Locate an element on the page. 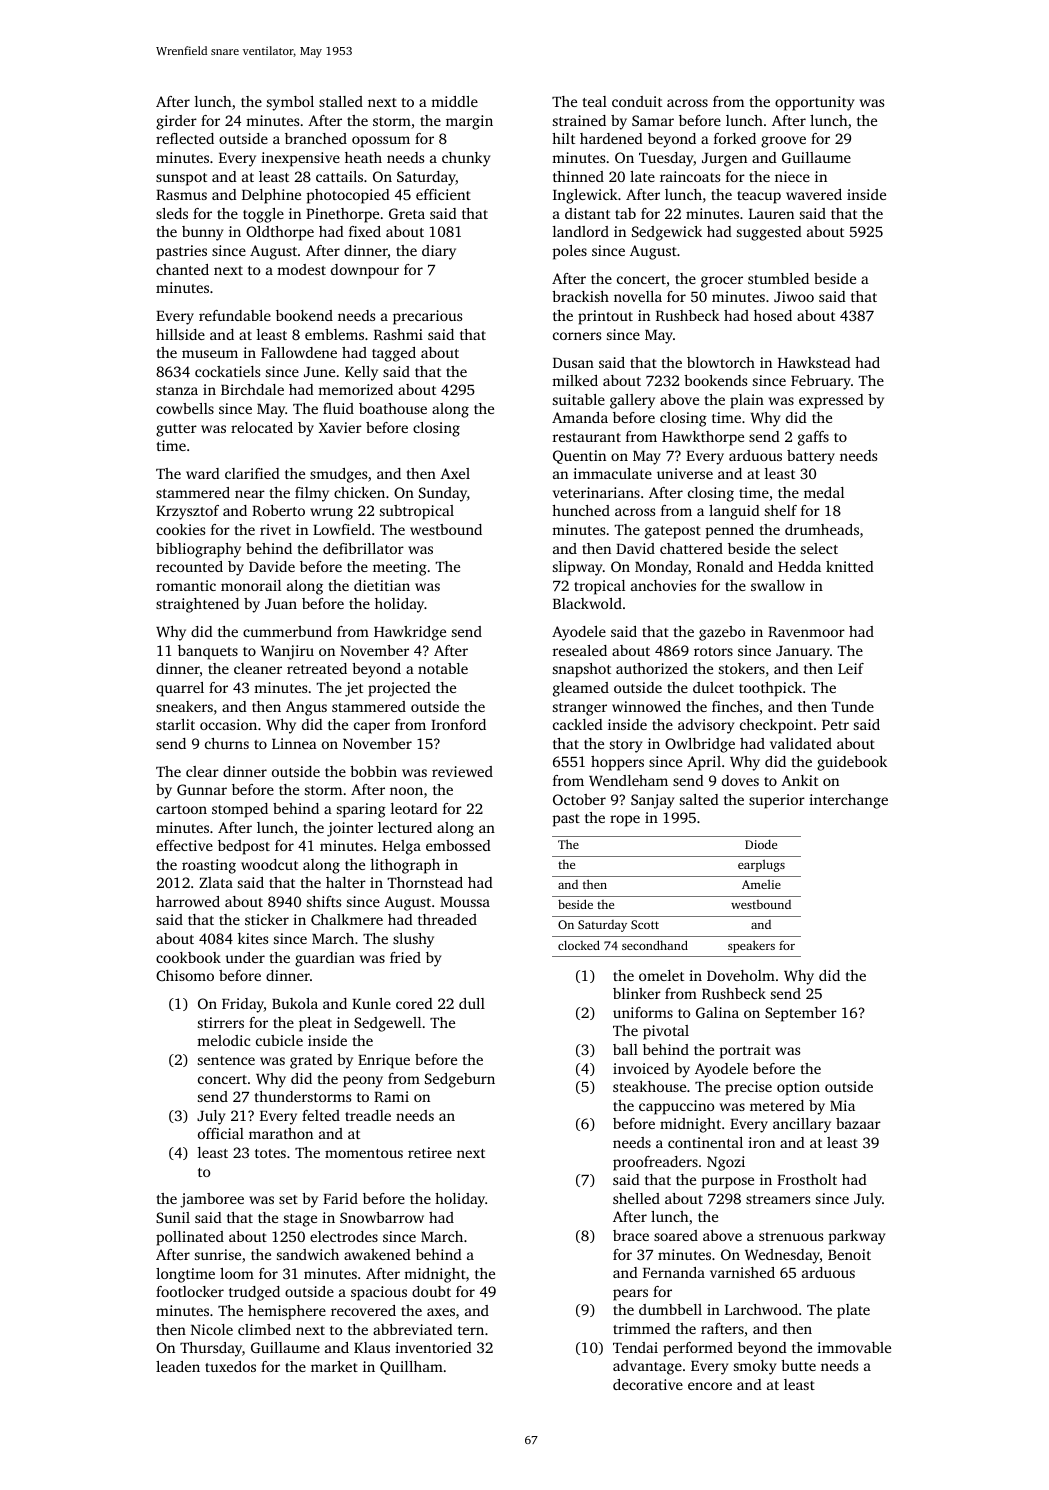  Lauren is located at coordinates (771, 214).
